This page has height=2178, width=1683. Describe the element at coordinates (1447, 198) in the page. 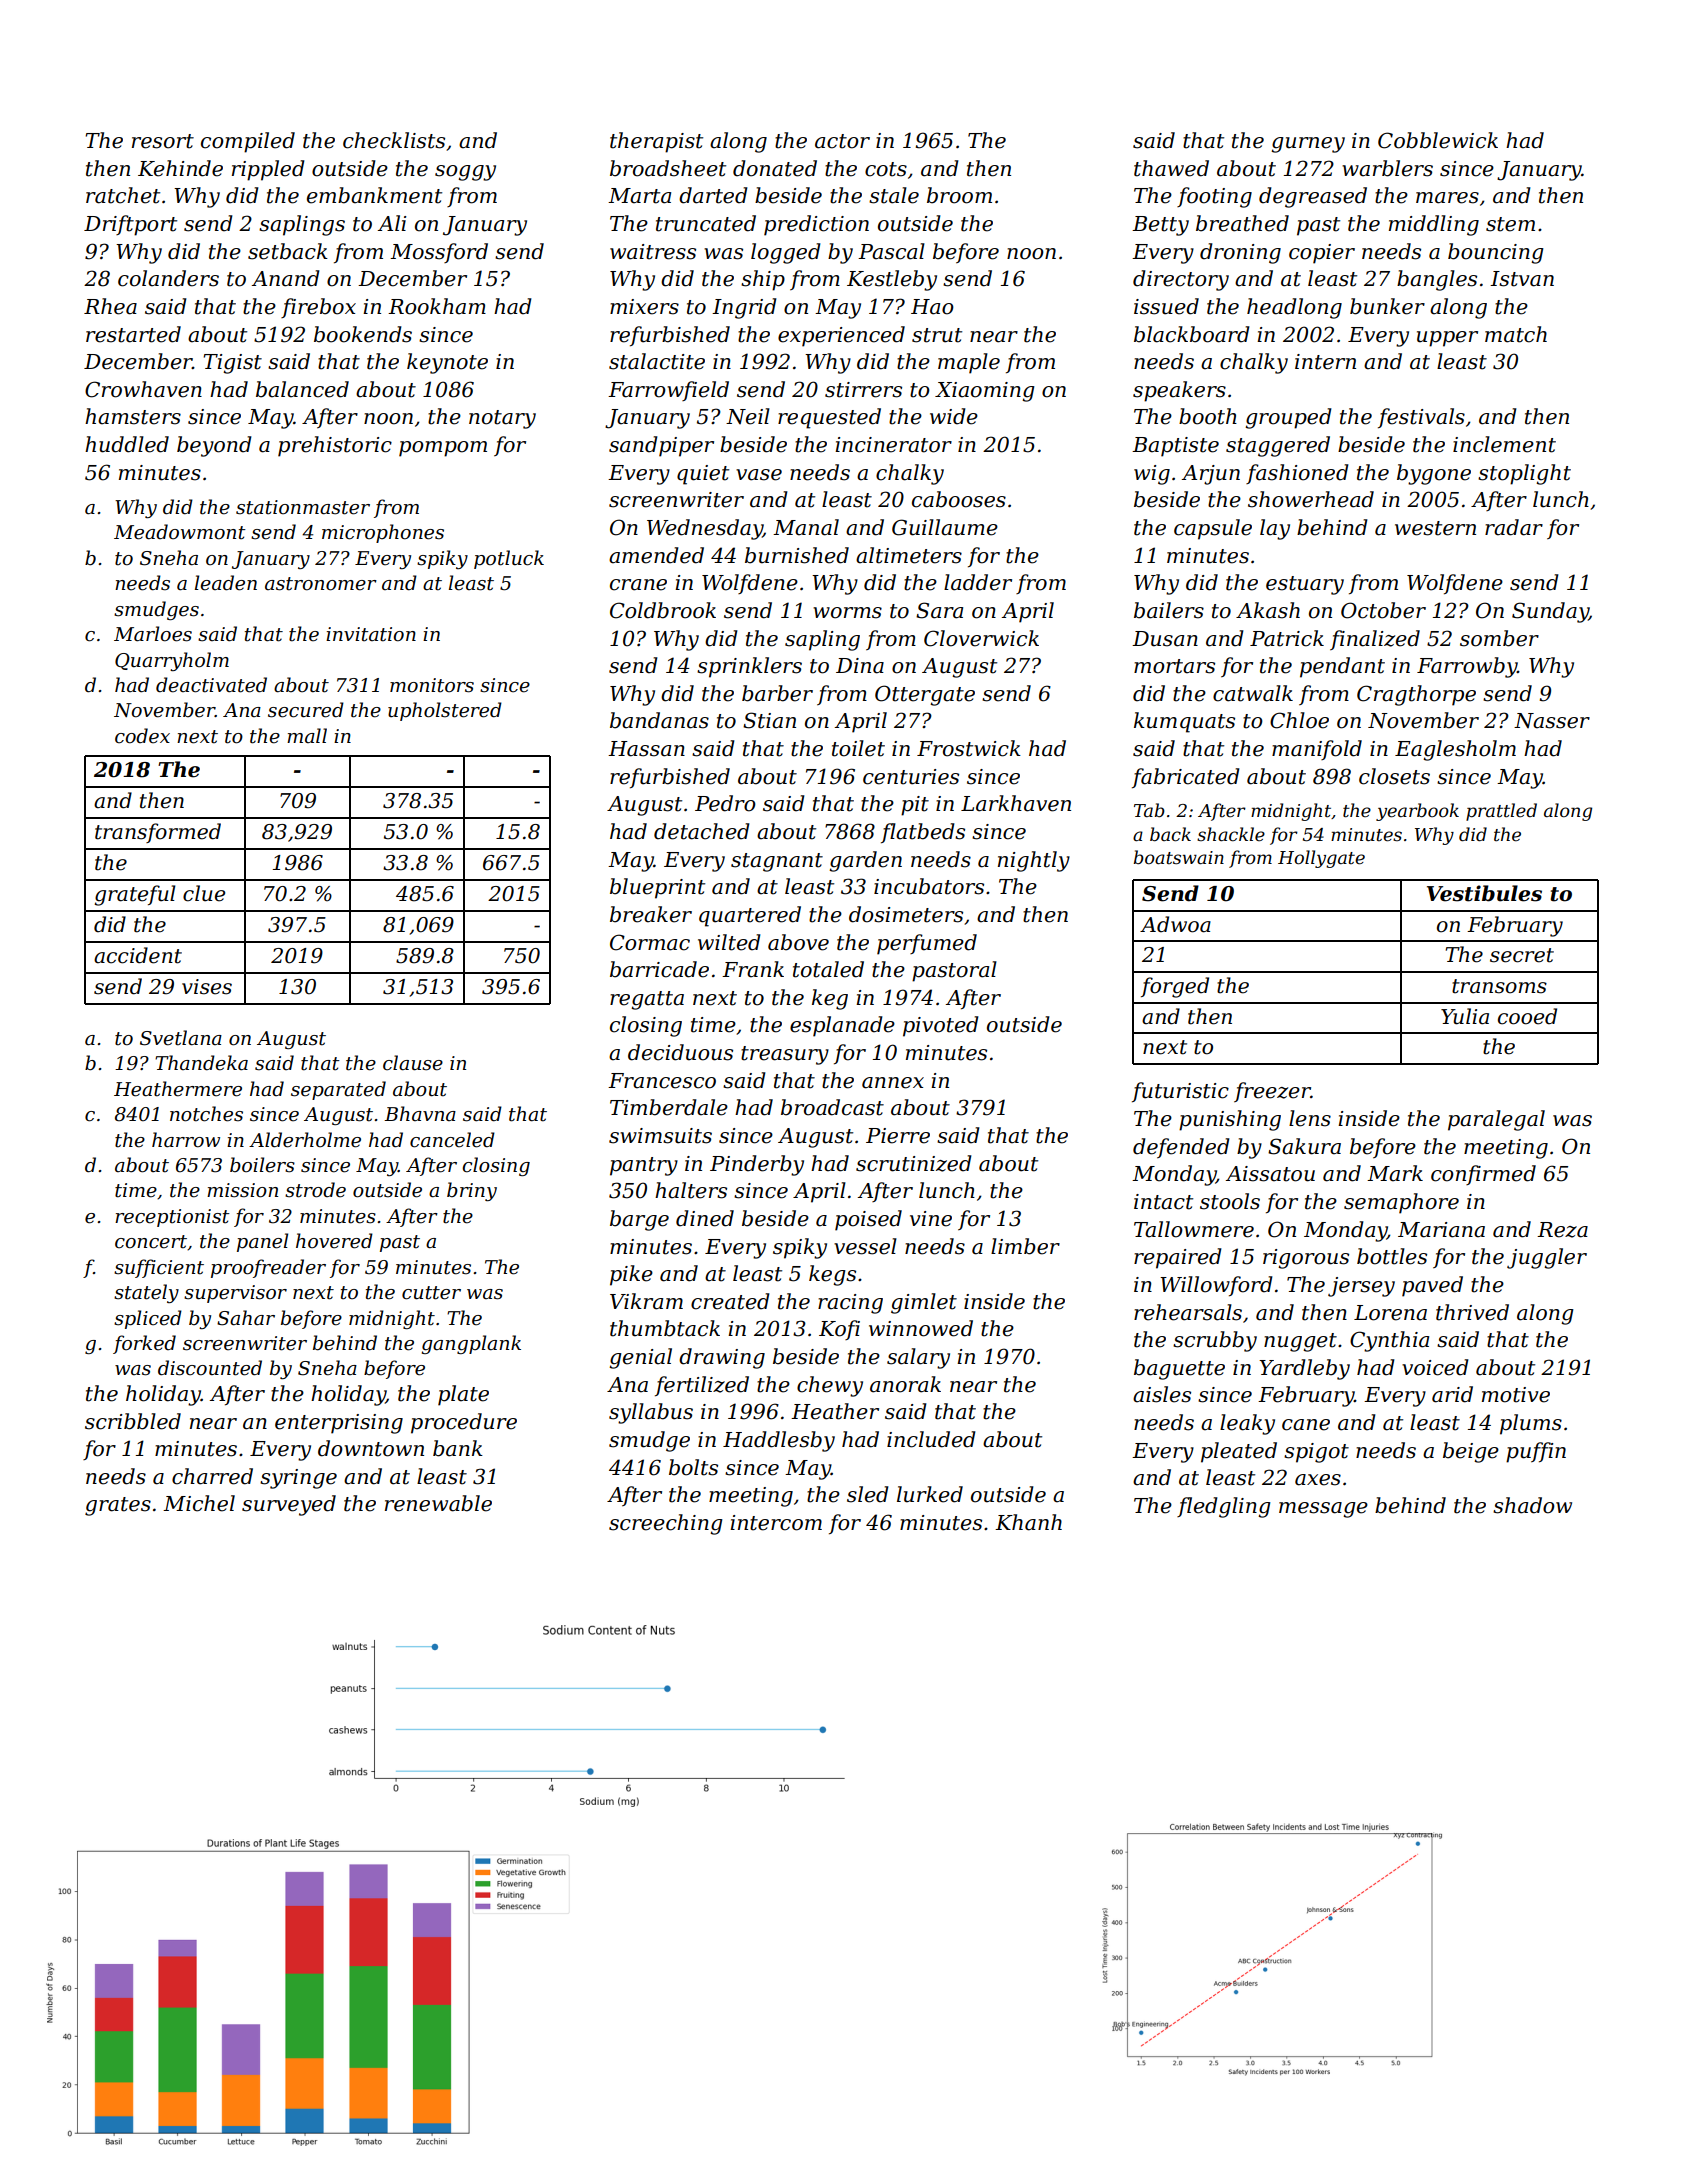

I see `mares` at that location.
